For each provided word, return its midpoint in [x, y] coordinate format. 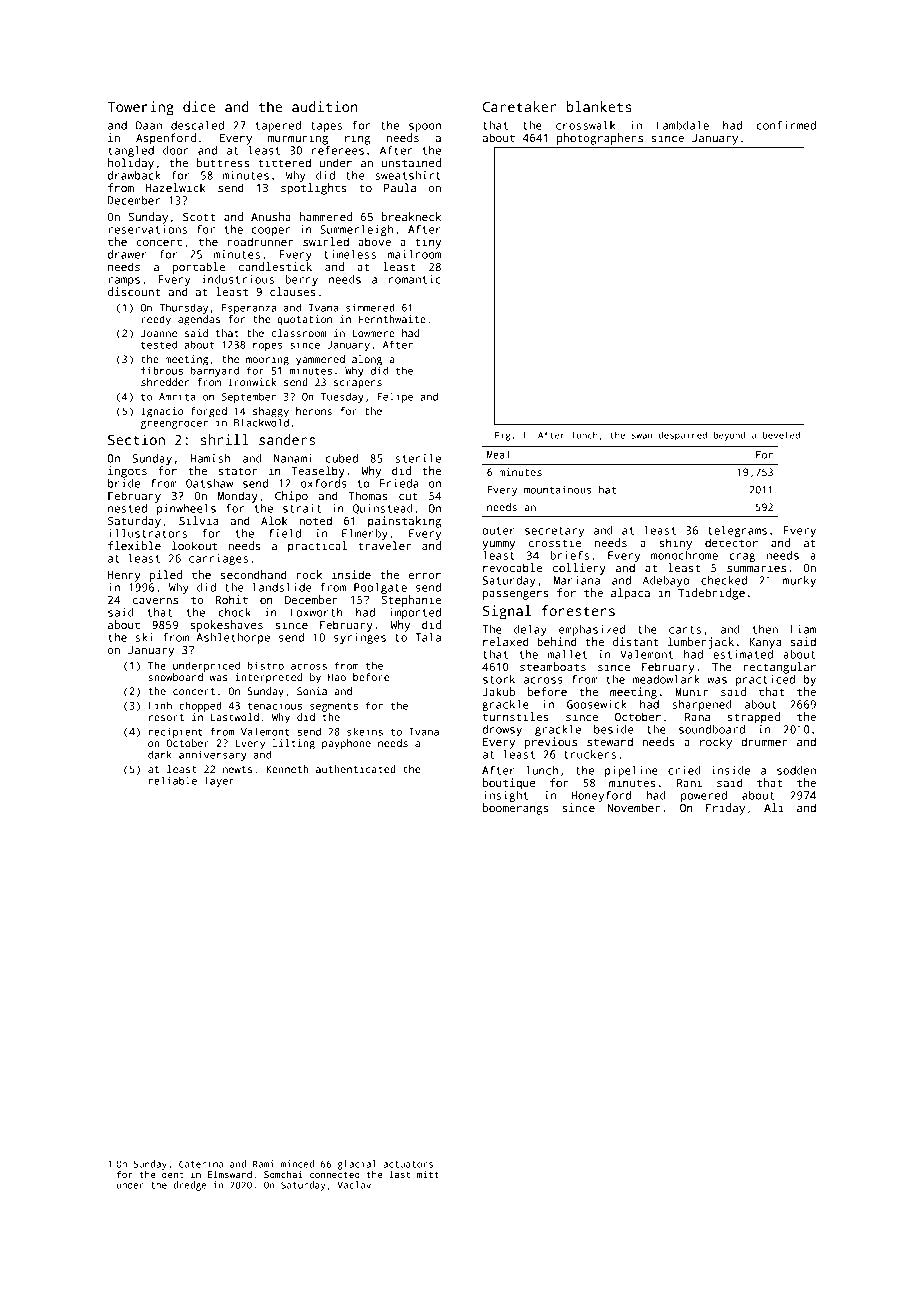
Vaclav [354, 1185]
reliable [173, 780]
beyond [729, 436]
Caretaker [519, 106]
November [633, 807]
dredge [190, 1186]
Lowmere [373, 333]
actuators [408, 1164]
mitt [428, 1174]
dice [199, 106]
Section [136, 439]
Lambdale [683, 125]
